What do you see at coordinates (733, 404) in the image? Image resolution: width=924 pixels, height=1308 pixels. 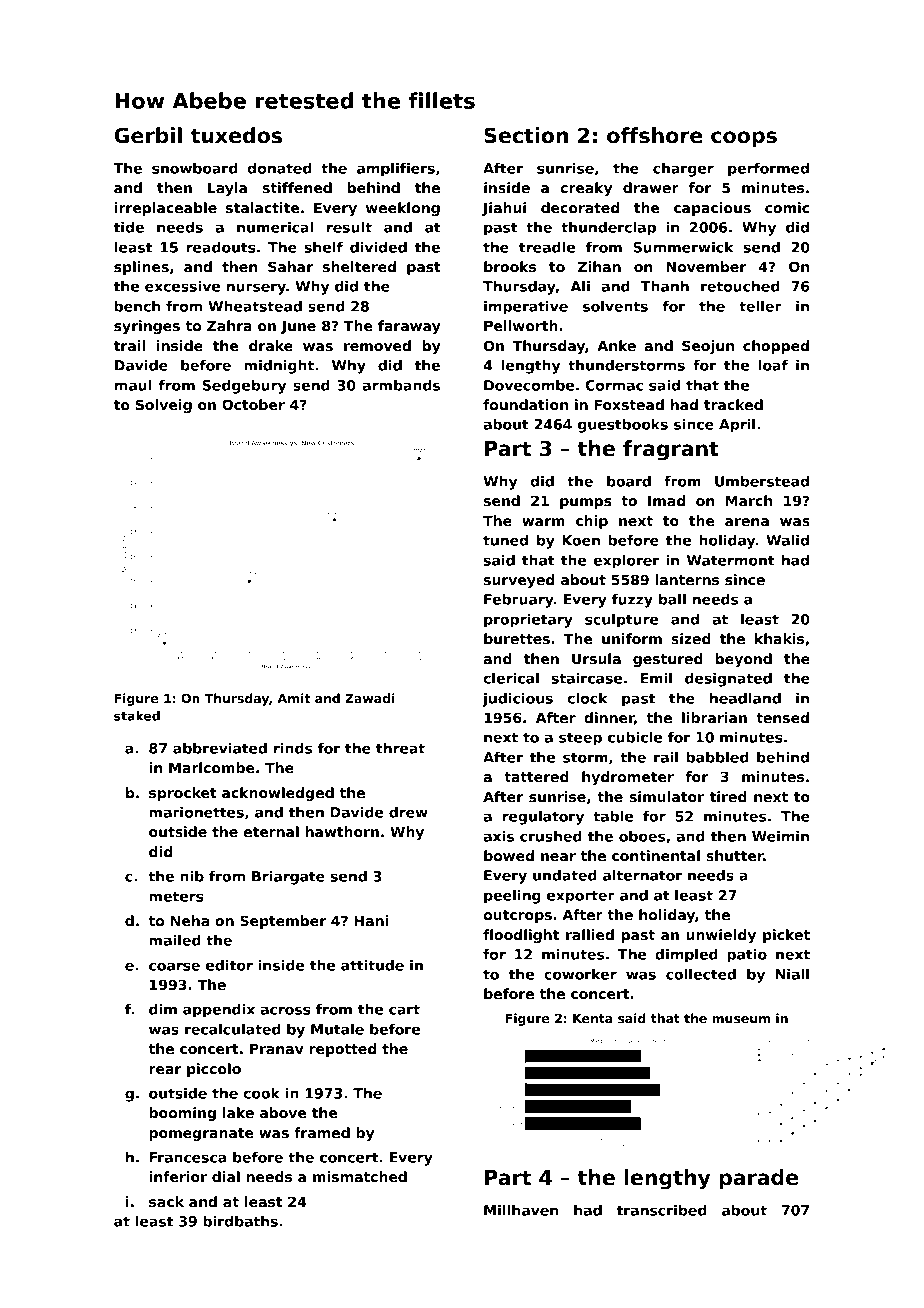 I see `tracked` at bounding box center [733, 404].
